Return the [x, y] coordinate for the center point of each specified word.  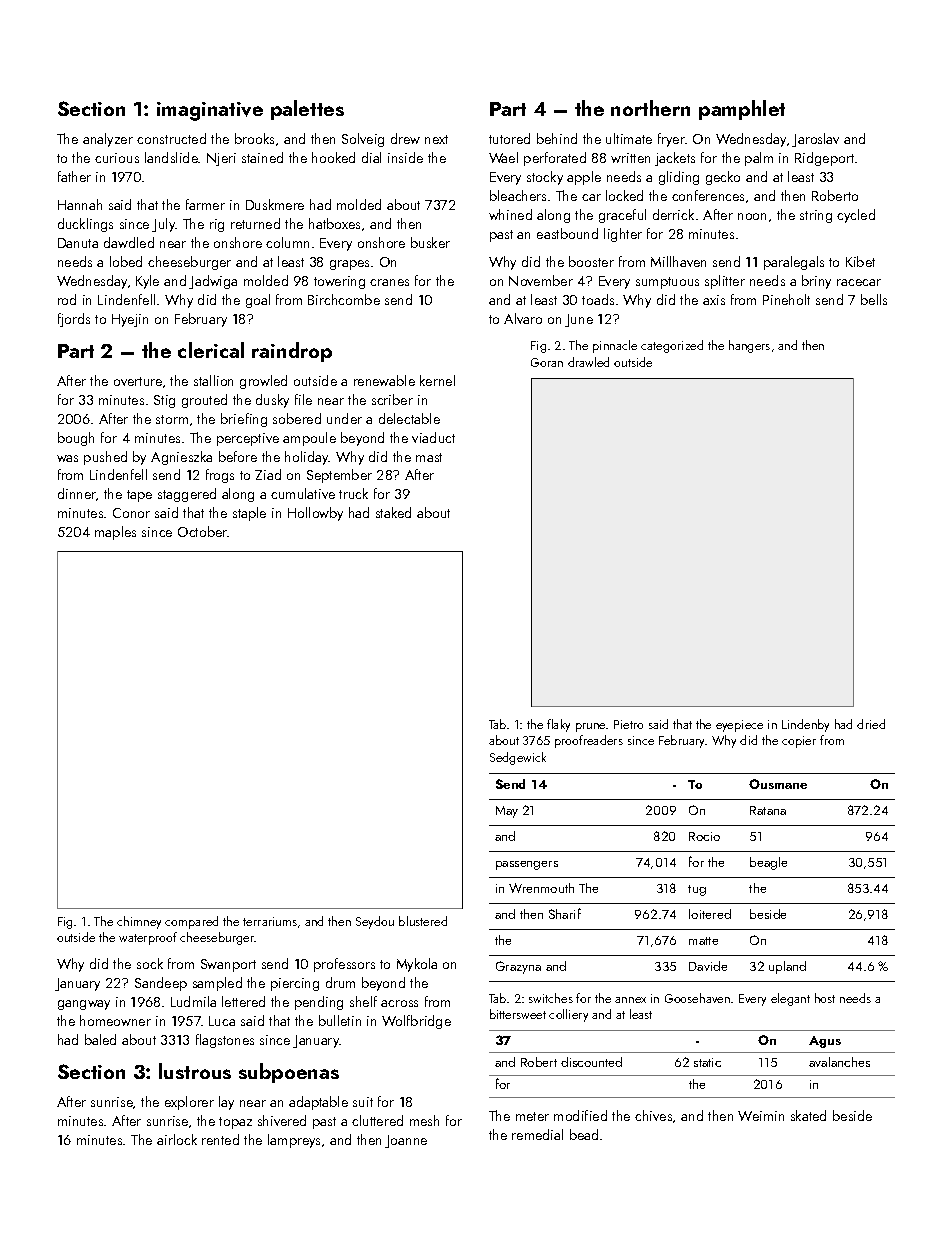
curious [117, 158]
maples [115, 533]
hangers [749, 346]
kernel [437, 380]
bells [874, 299]
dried [871, 724]
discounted [591, 1062]
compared [191, 922]
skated [808, 1115]
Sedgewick [518, 758]
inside [405, 157]
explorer [189, 1103]
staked [393, 512]
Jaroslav [815, 140]
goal [258, 301]
